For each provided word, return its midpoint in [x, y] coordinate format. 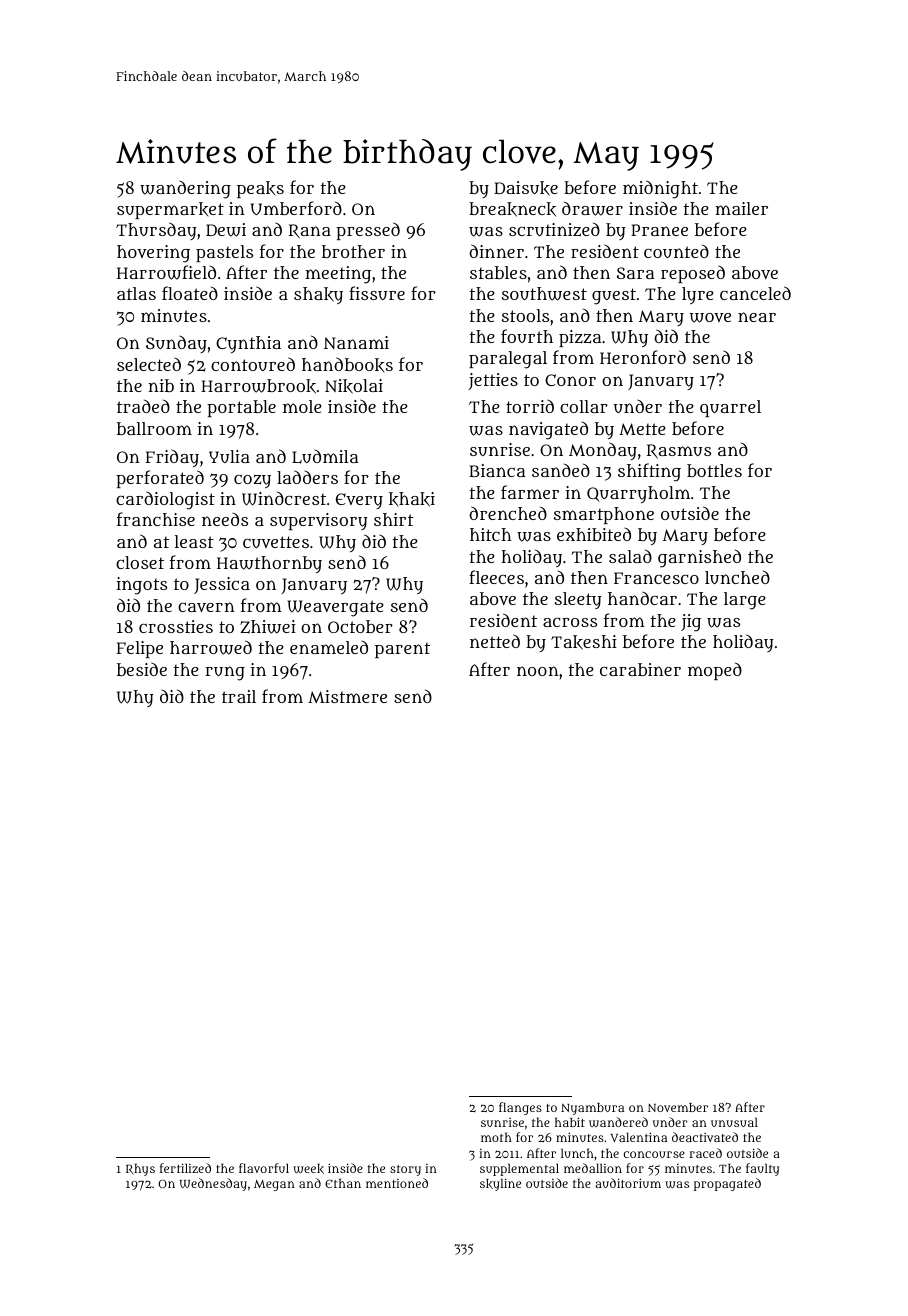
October [360, 626]
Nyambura [592, 1109]
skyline [500, 1184]
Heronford [643, 357]
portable [241, 408]
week [308, 1169]
